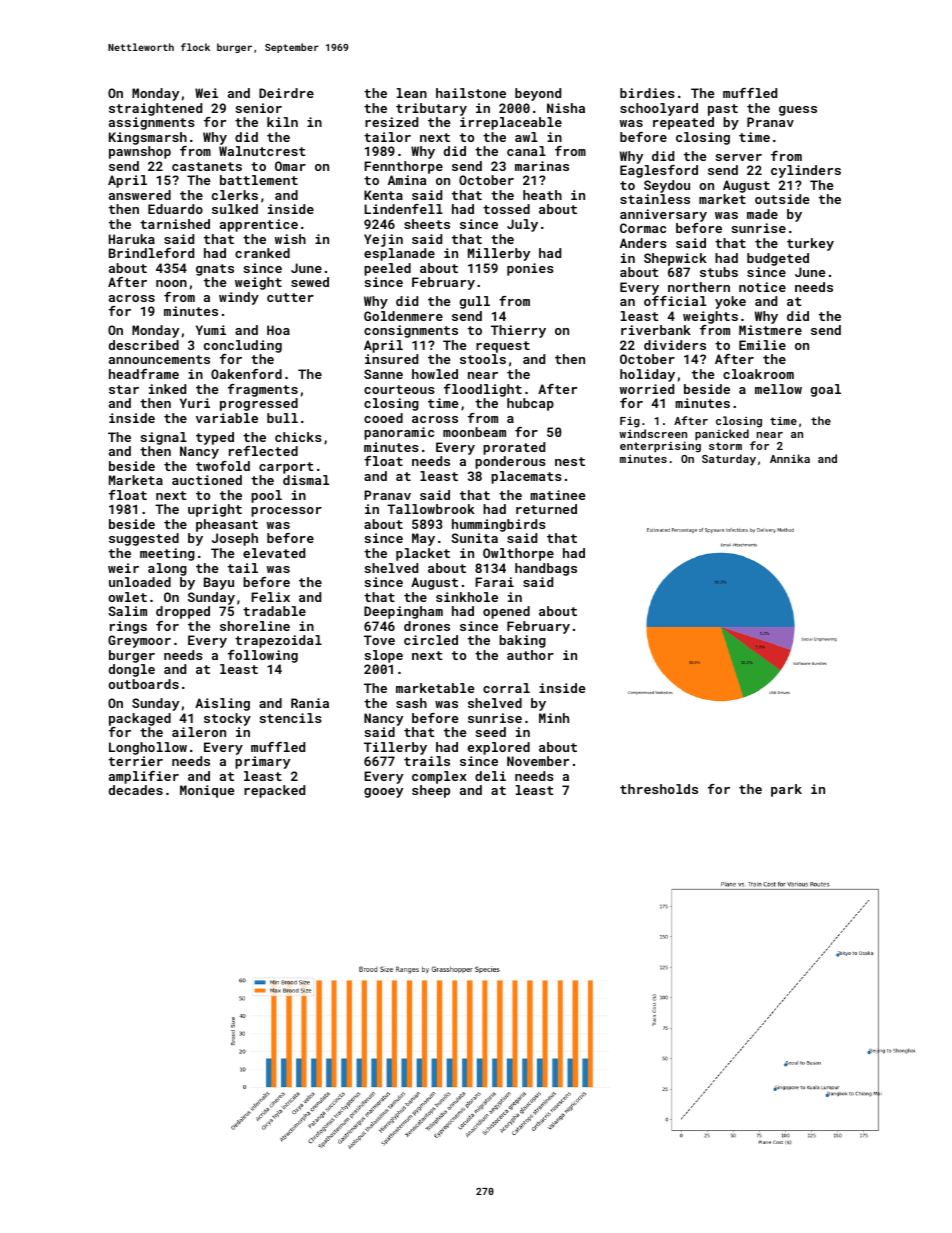 This page has height=1233, width=952. What do you see at coordinates (699, 287) in the page?
I see `northern` at bounding box center [699, 287].
